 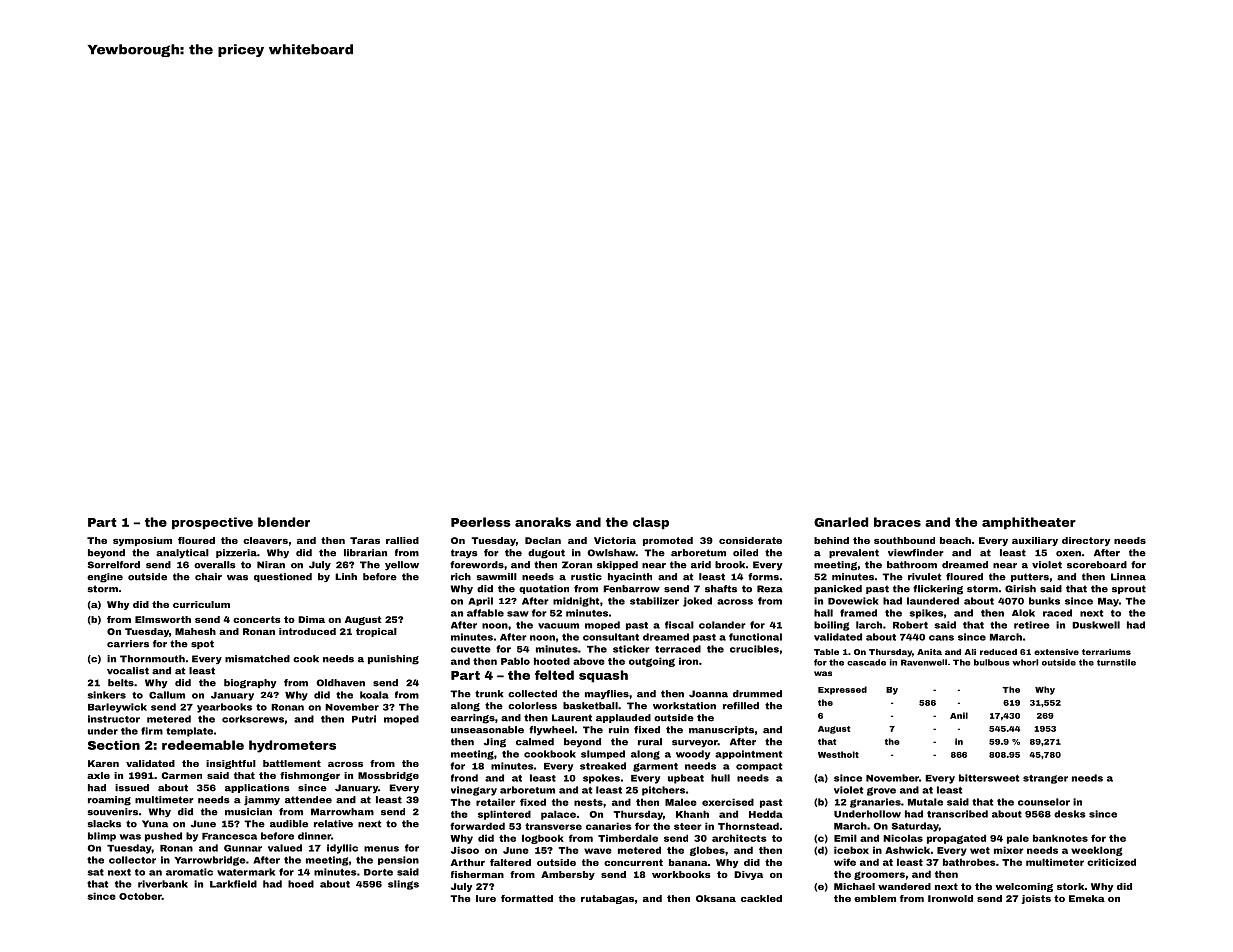 What do you see at coordinates (1020, 589) in the screenshot?
I see `Girish` at bounding box center [1020, 589].
